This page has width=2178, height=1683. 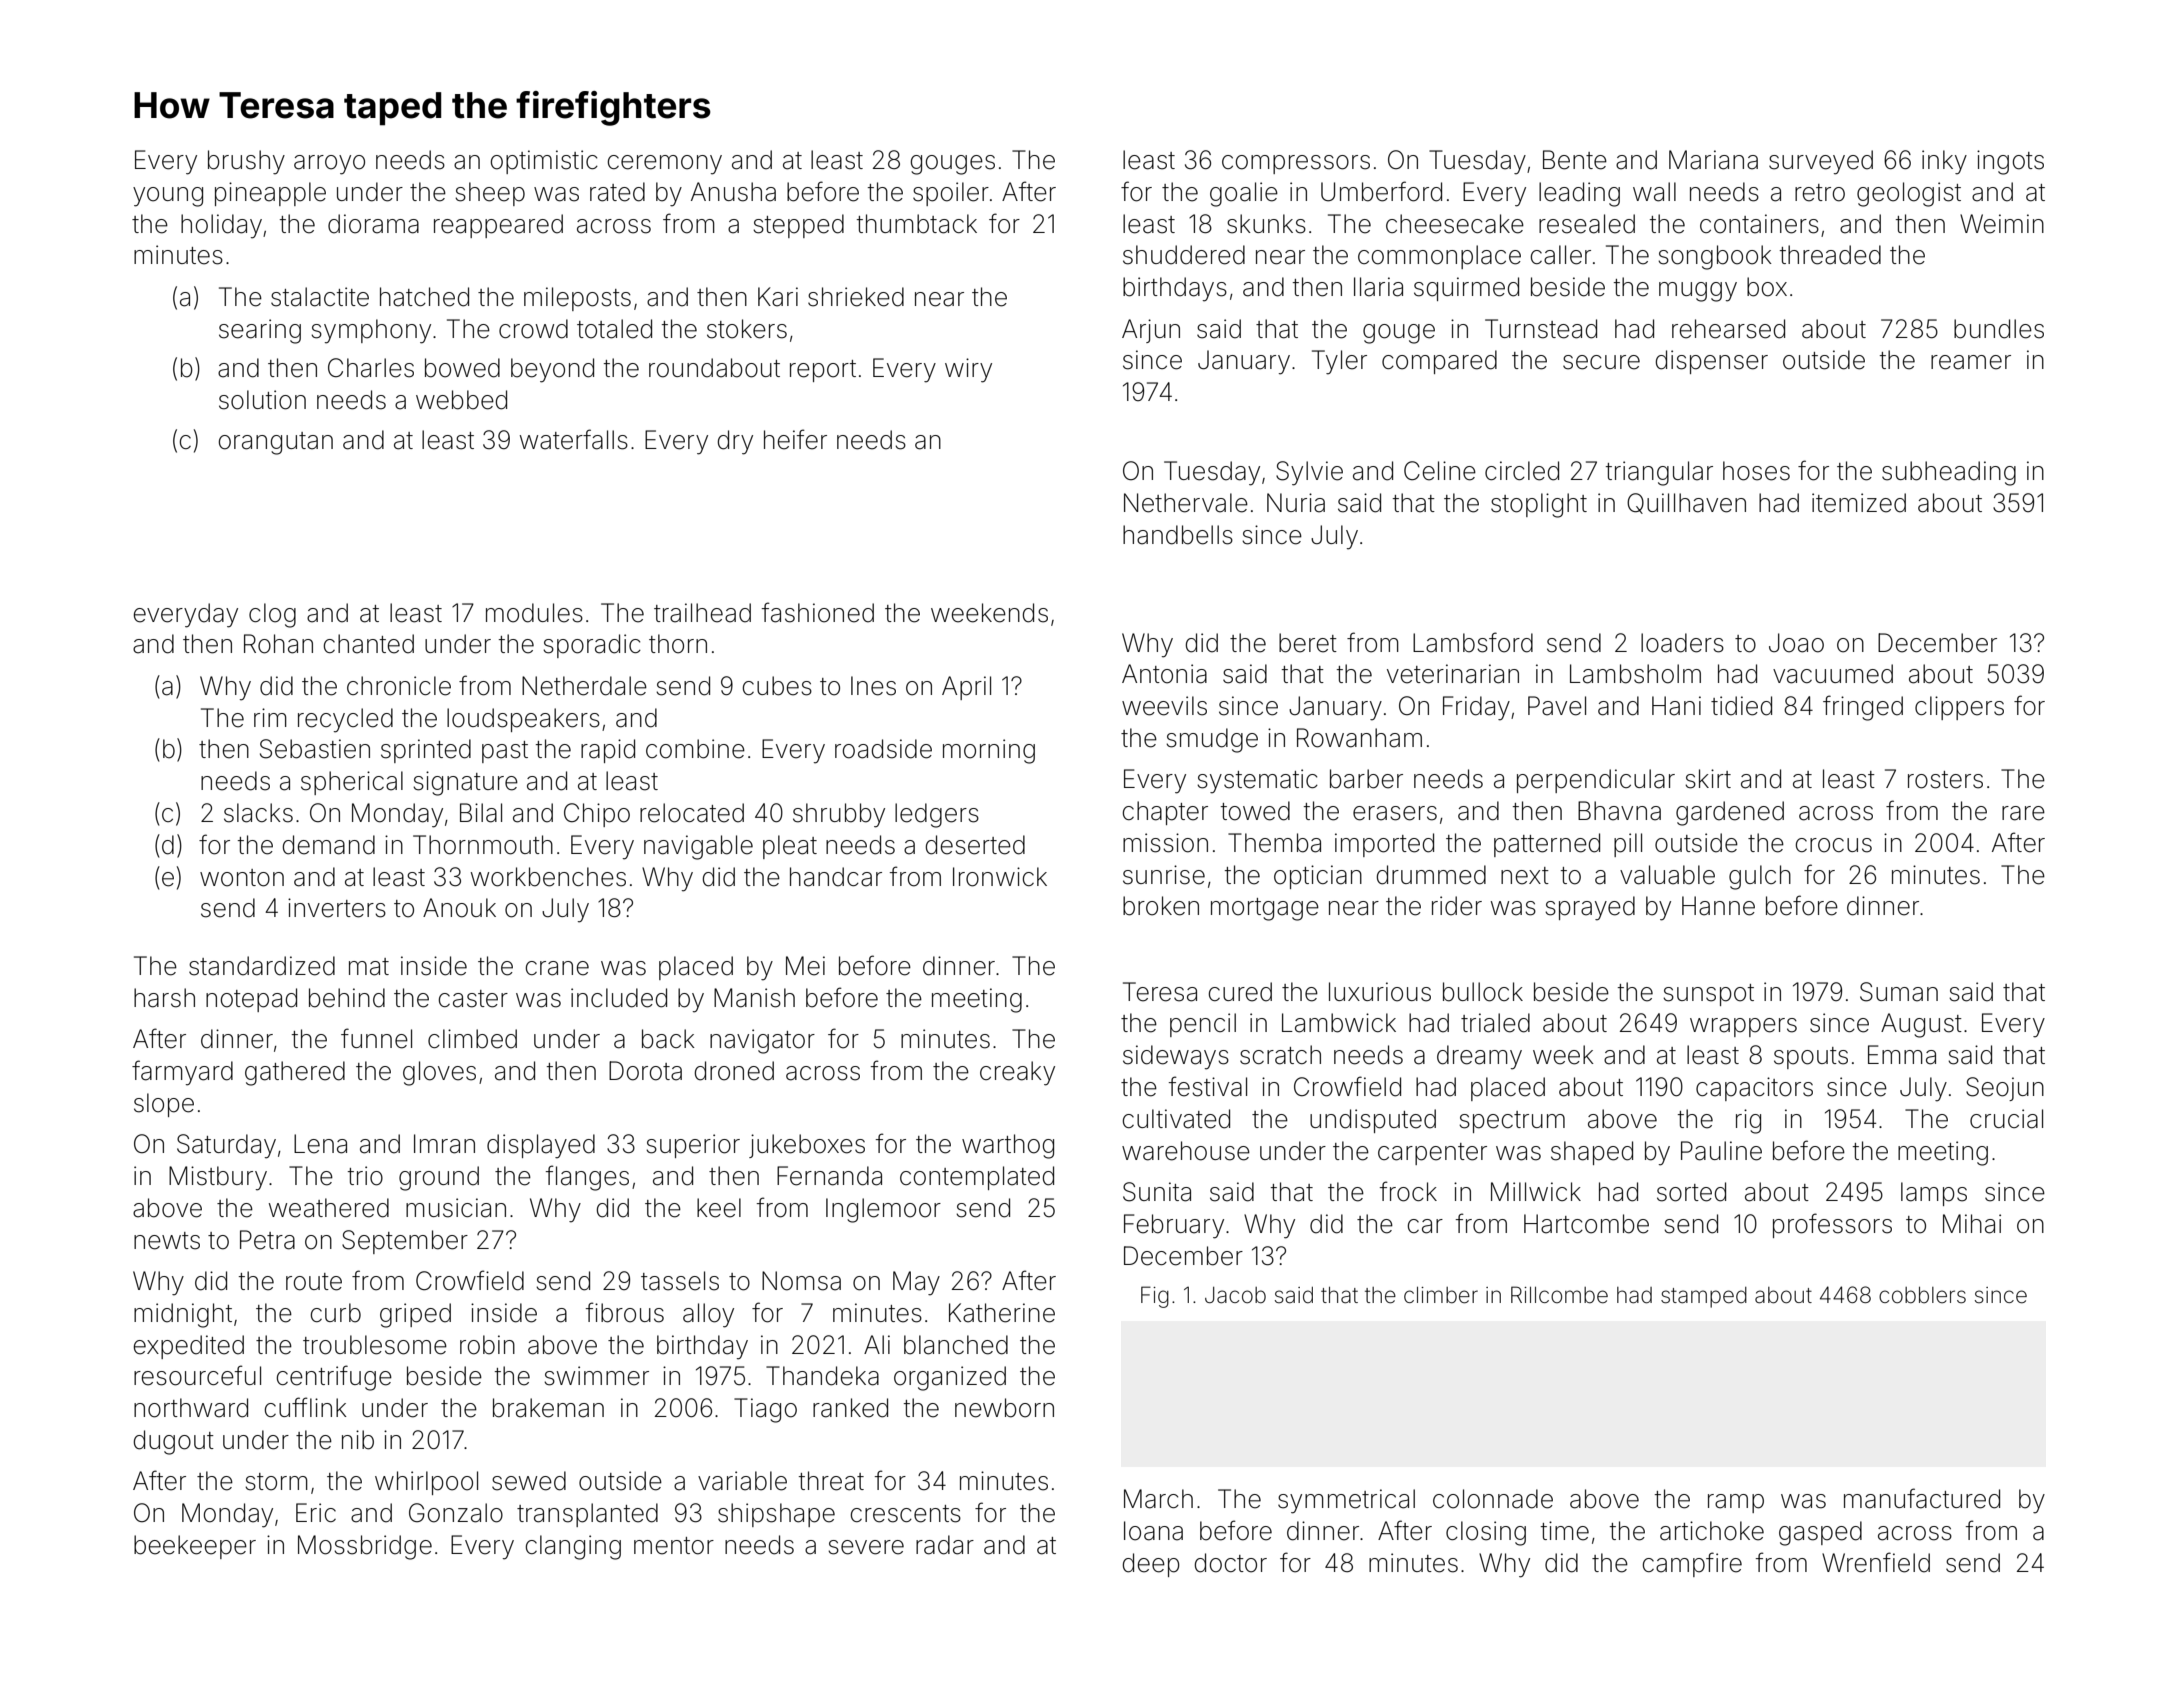 What do you see at coordinates (1296, 503) in the page?
I see `Nuria` at bounding box center [1296, 503].
